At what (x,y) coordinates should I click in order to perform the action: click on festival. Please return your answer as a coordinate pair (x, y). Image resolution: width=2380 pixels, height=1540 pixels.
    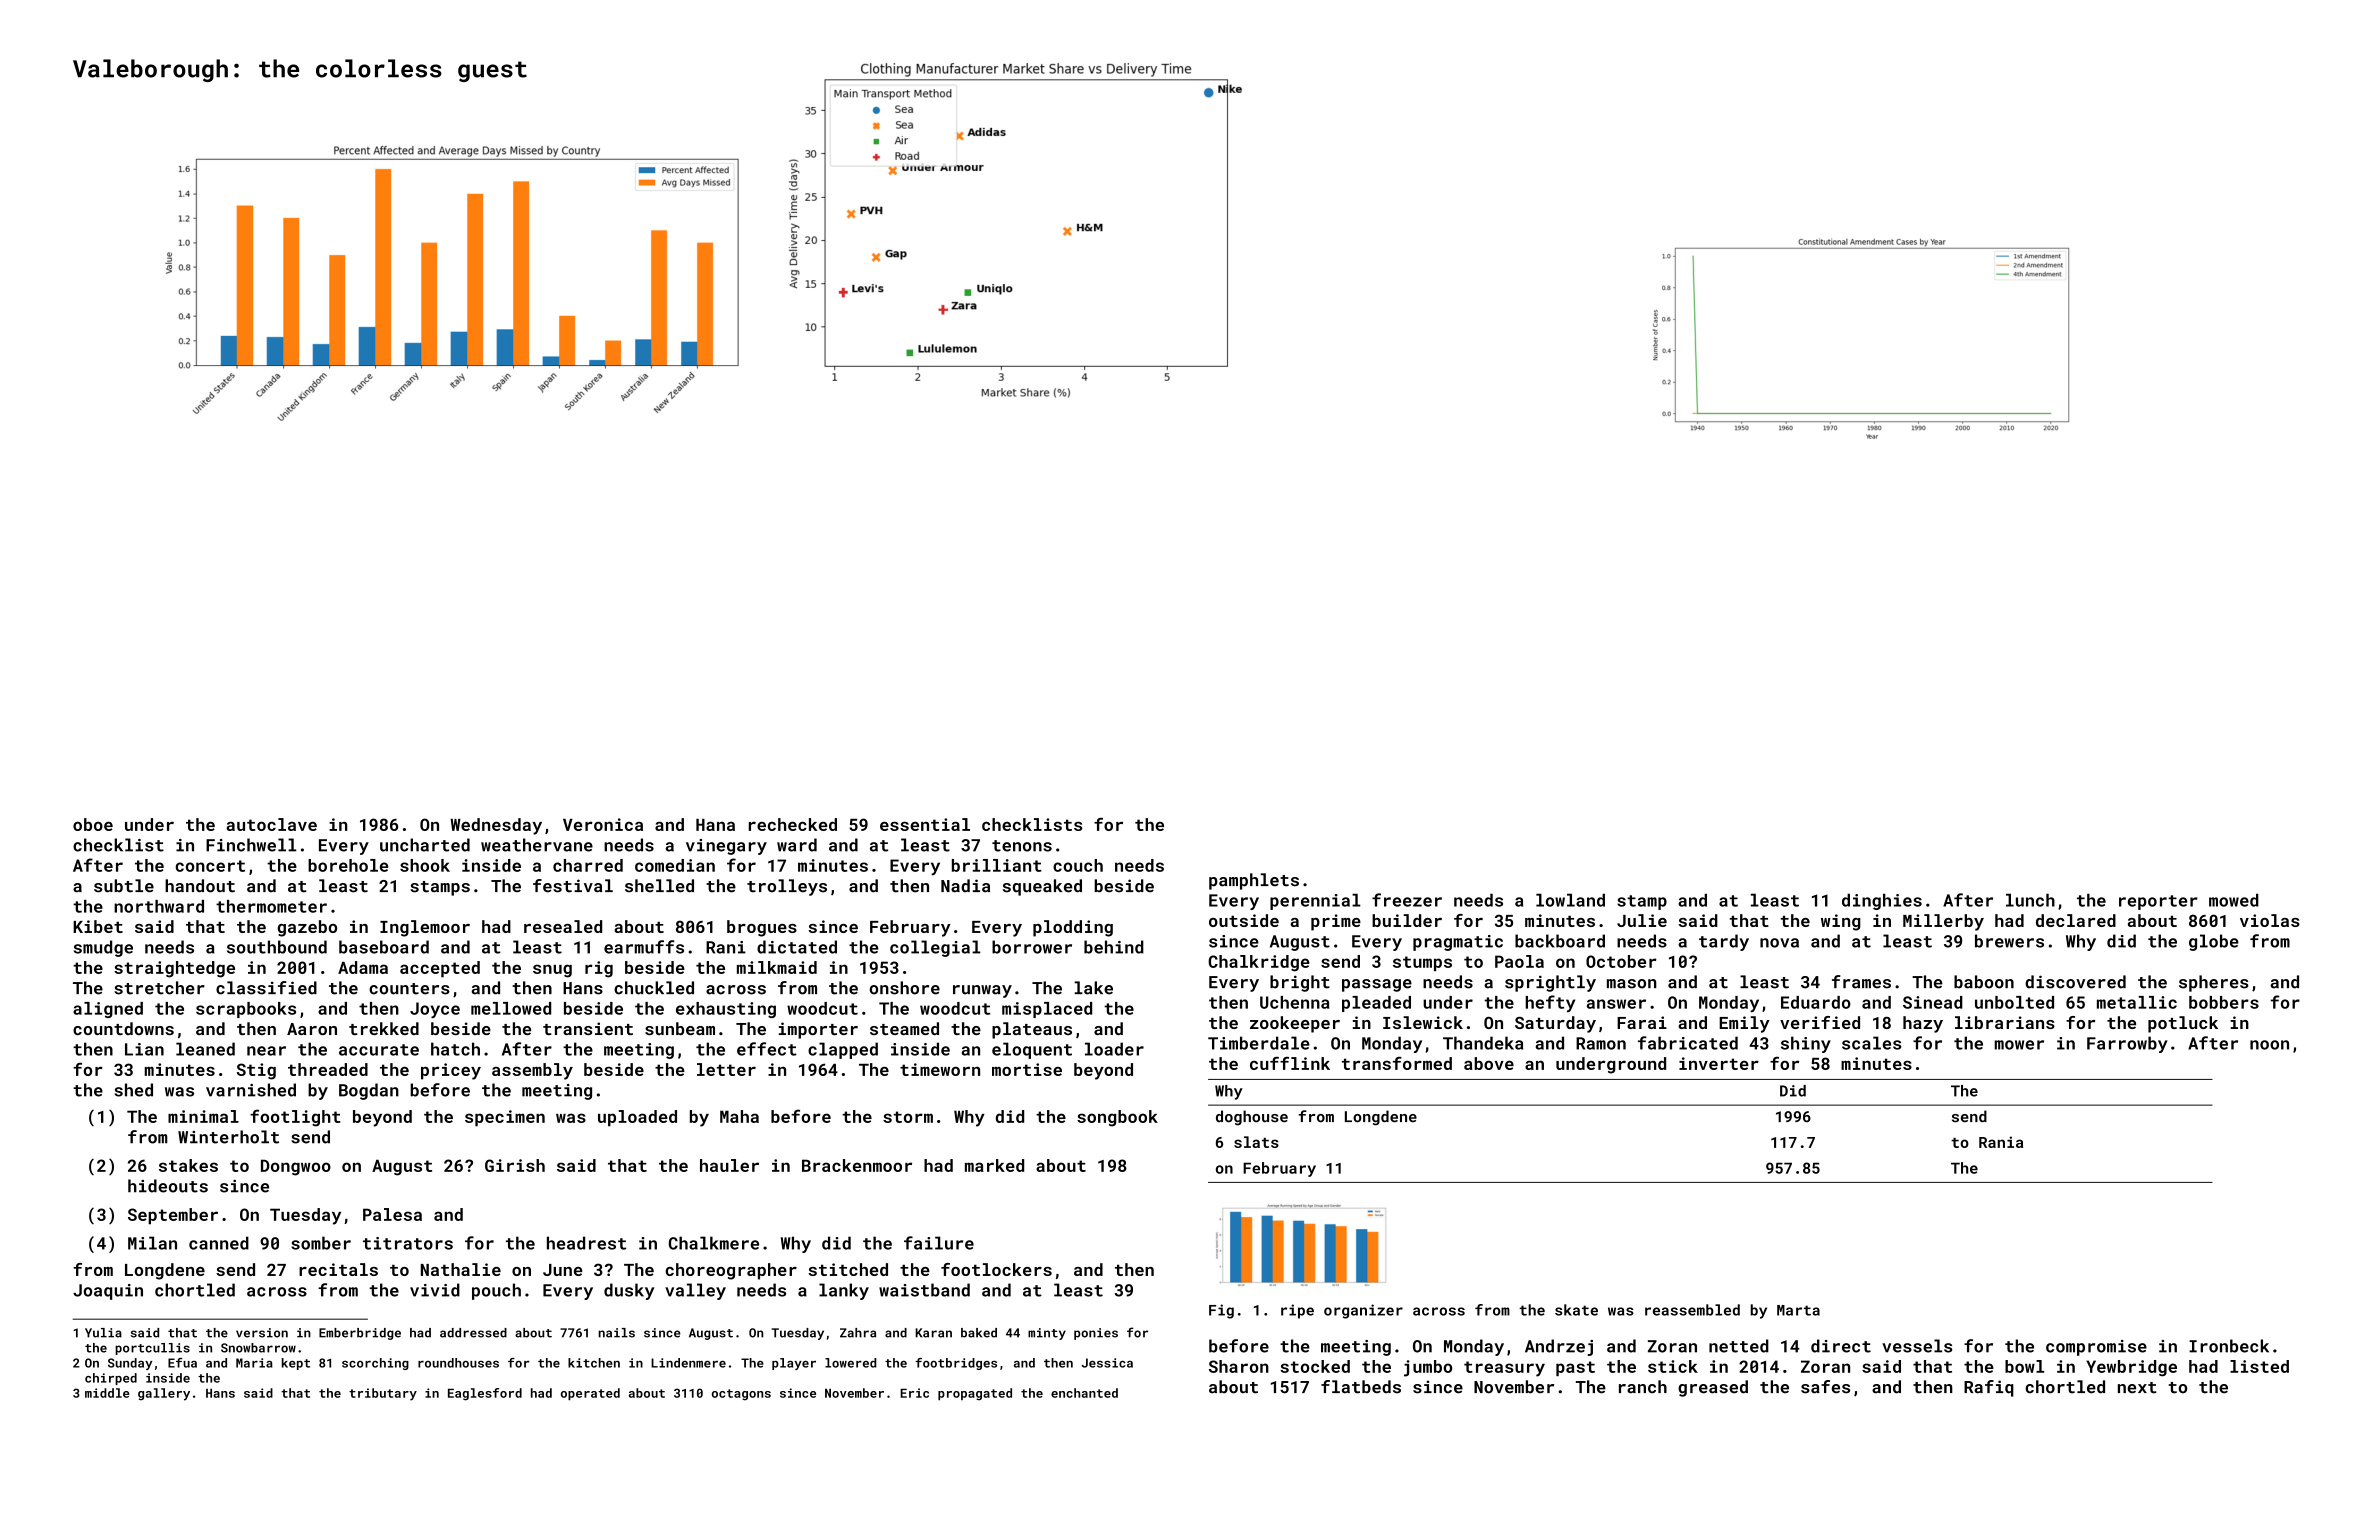
    Looking at the image, I should click on (573, 886).
